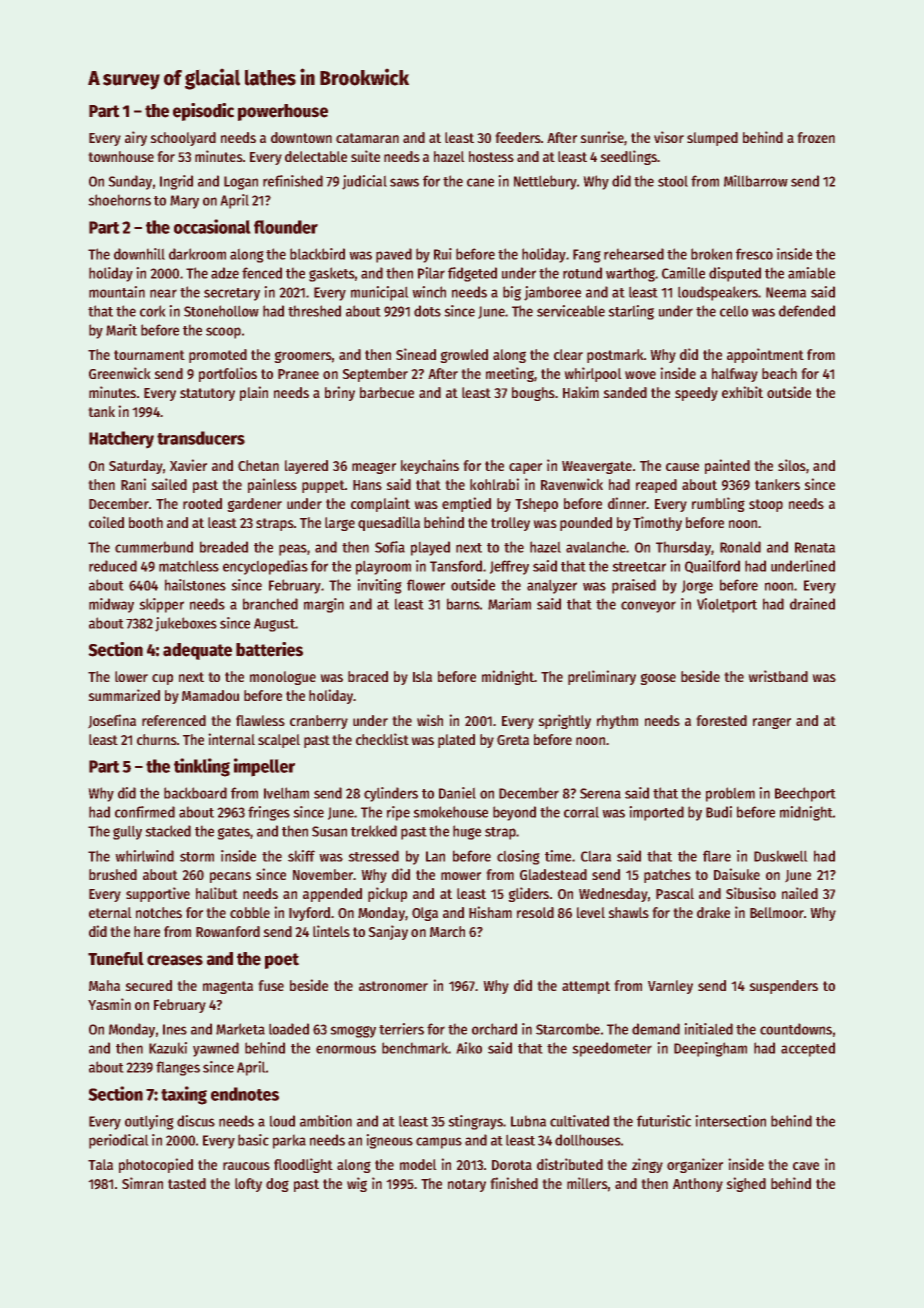 The image size is (924, 1308). I want to click on frozen, so click(816, 137).
